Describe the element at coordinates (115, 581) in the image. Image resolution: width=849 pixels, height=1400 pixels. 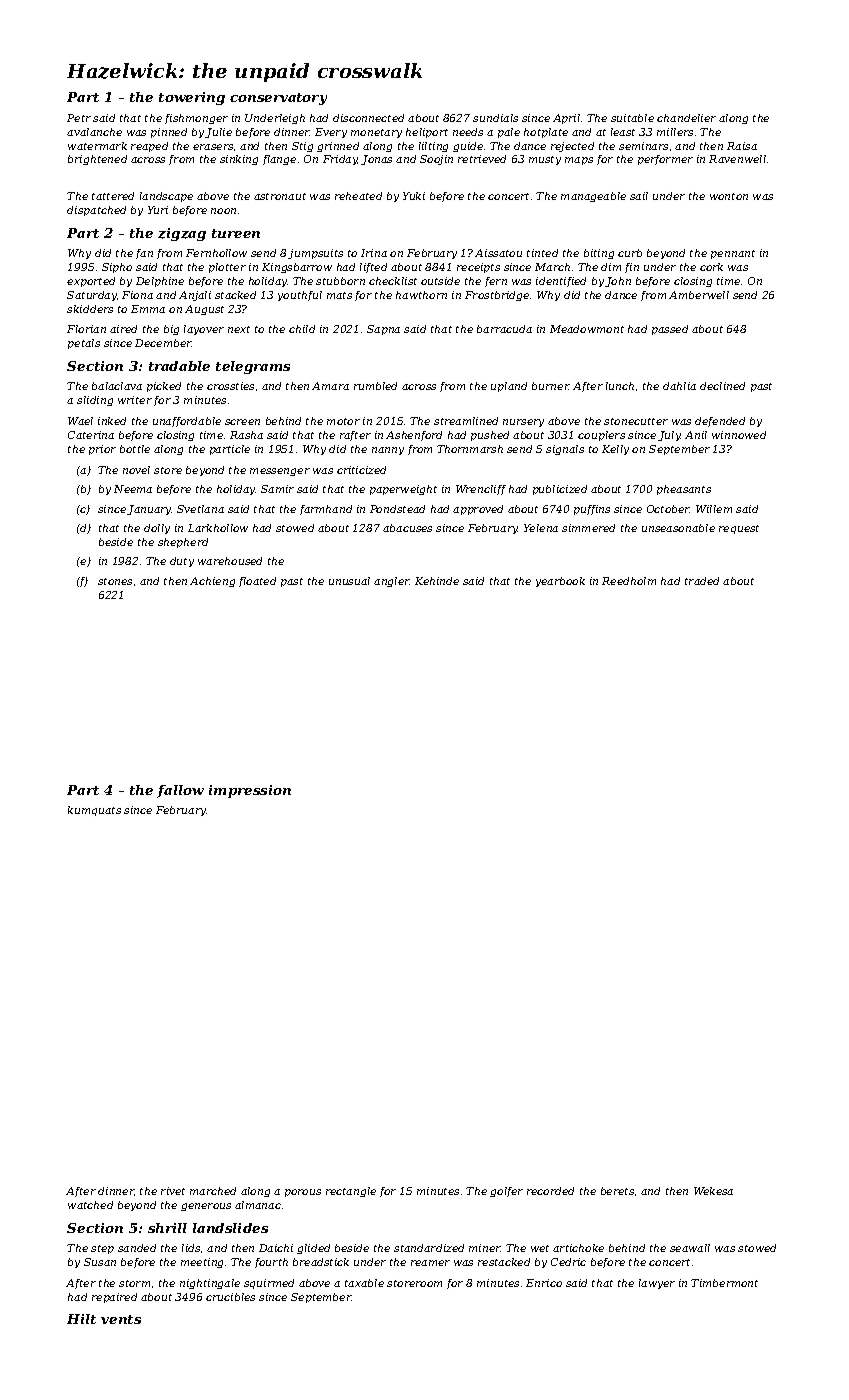
I see `stones` at that location.
